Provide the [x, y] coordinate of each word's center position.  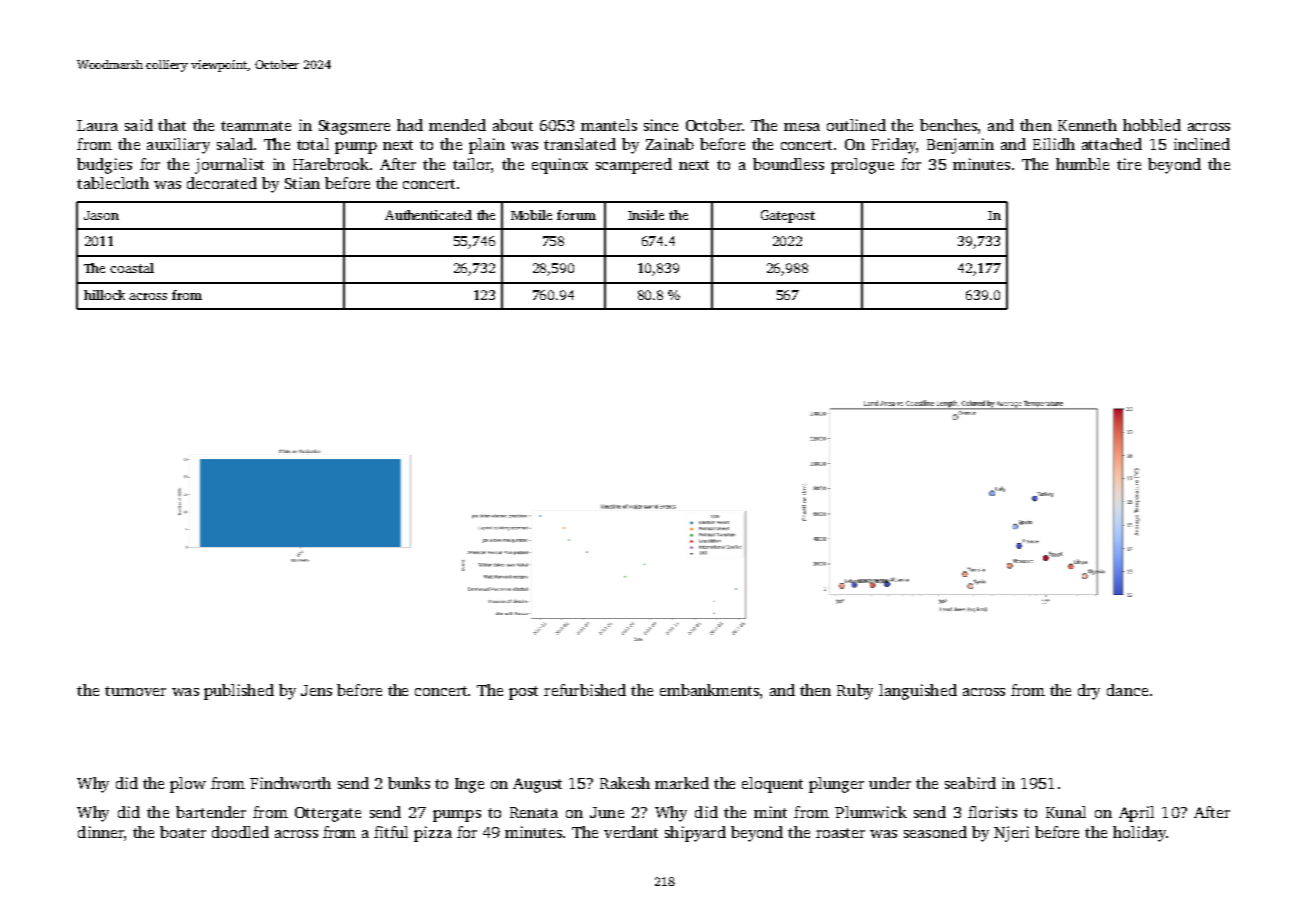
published [239, 692]
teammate [256, 126]
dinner [101, 832]
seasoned [935, 832]
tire [1129, 164]
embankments [709, 690]
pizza [433, 834]
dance [1127, 690]
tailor [472, 164]
